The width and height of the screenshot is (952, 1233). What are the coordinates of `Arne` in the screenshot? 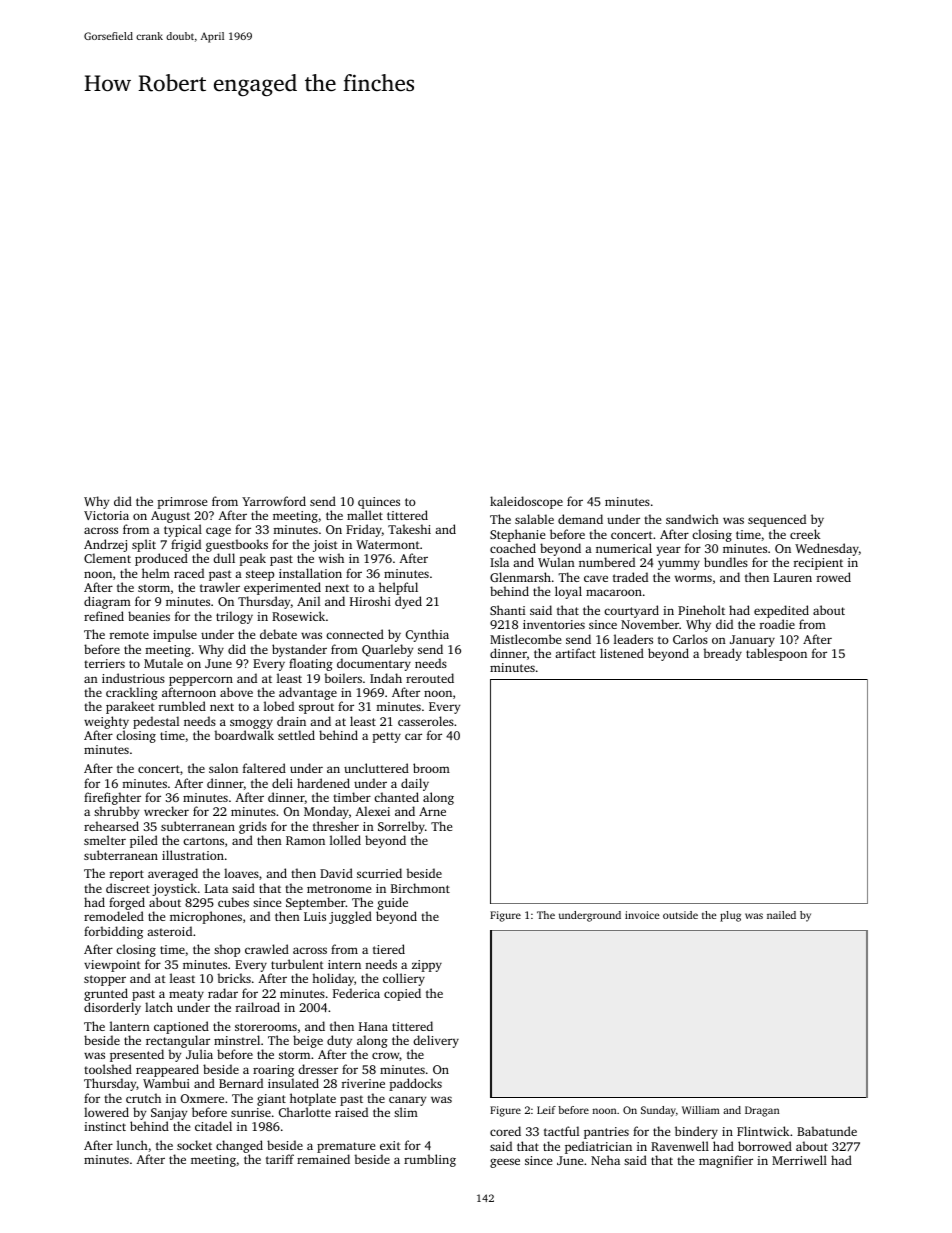 It's located at (432, 811).
